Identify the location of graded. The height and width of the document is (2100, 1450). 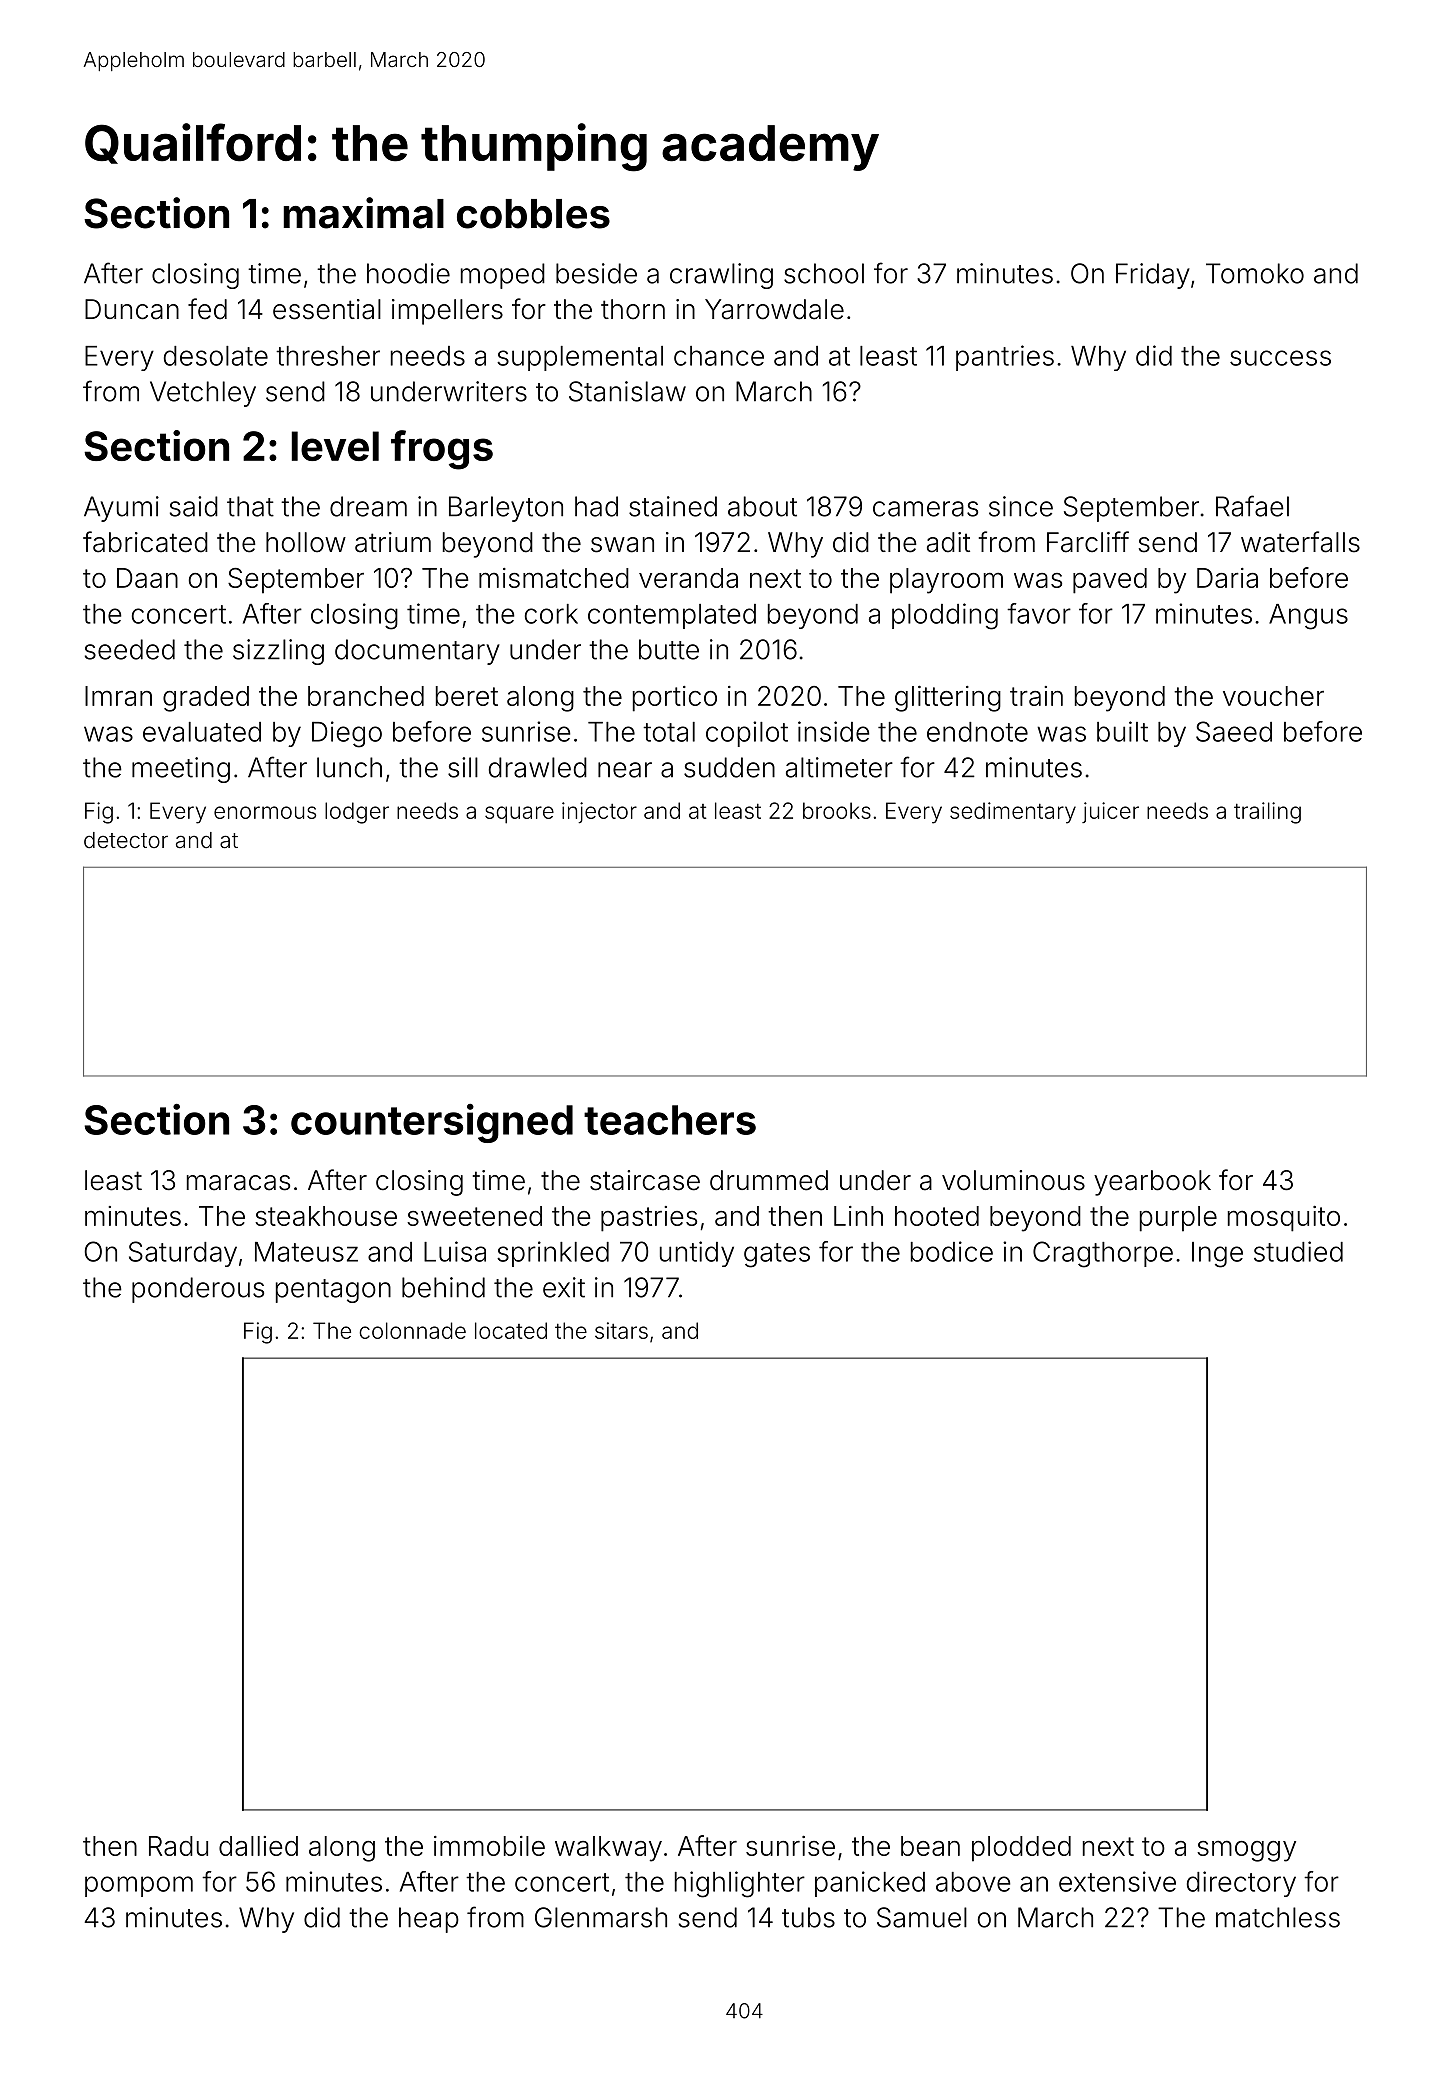
(206, 699).
